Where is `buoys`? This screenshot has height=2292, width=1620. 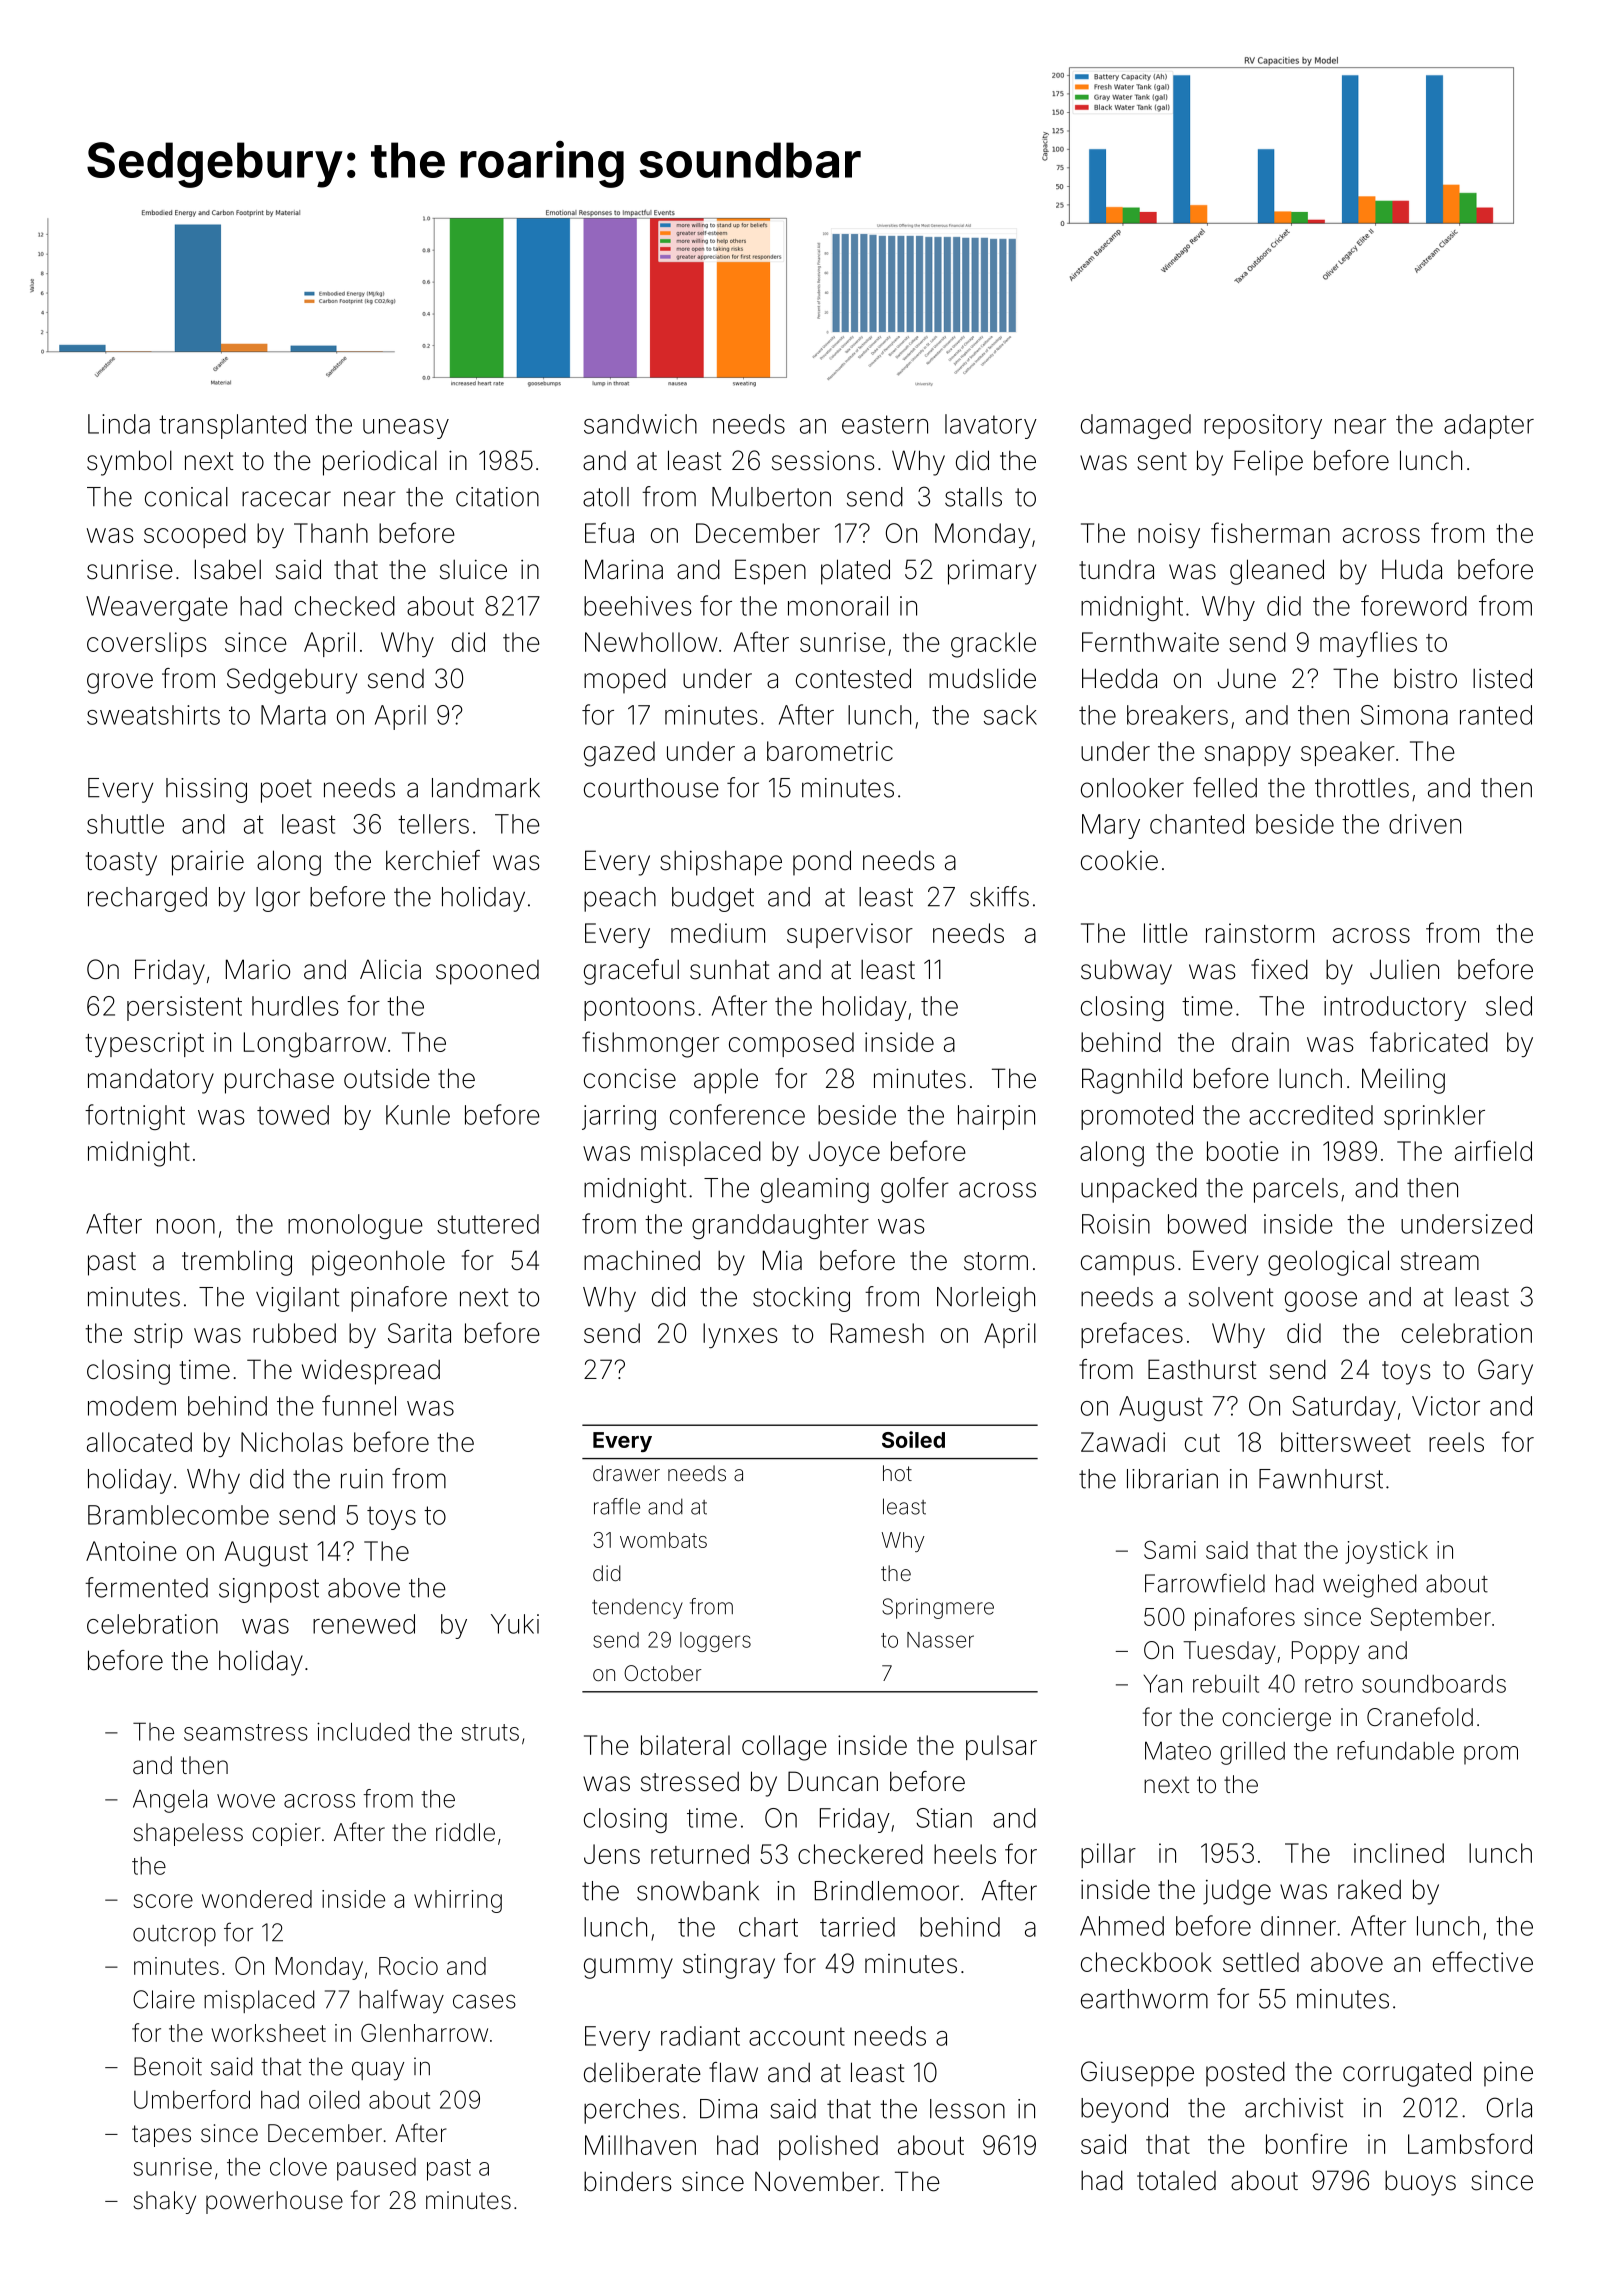 buoys is located at coordinates (1420, 2183).
